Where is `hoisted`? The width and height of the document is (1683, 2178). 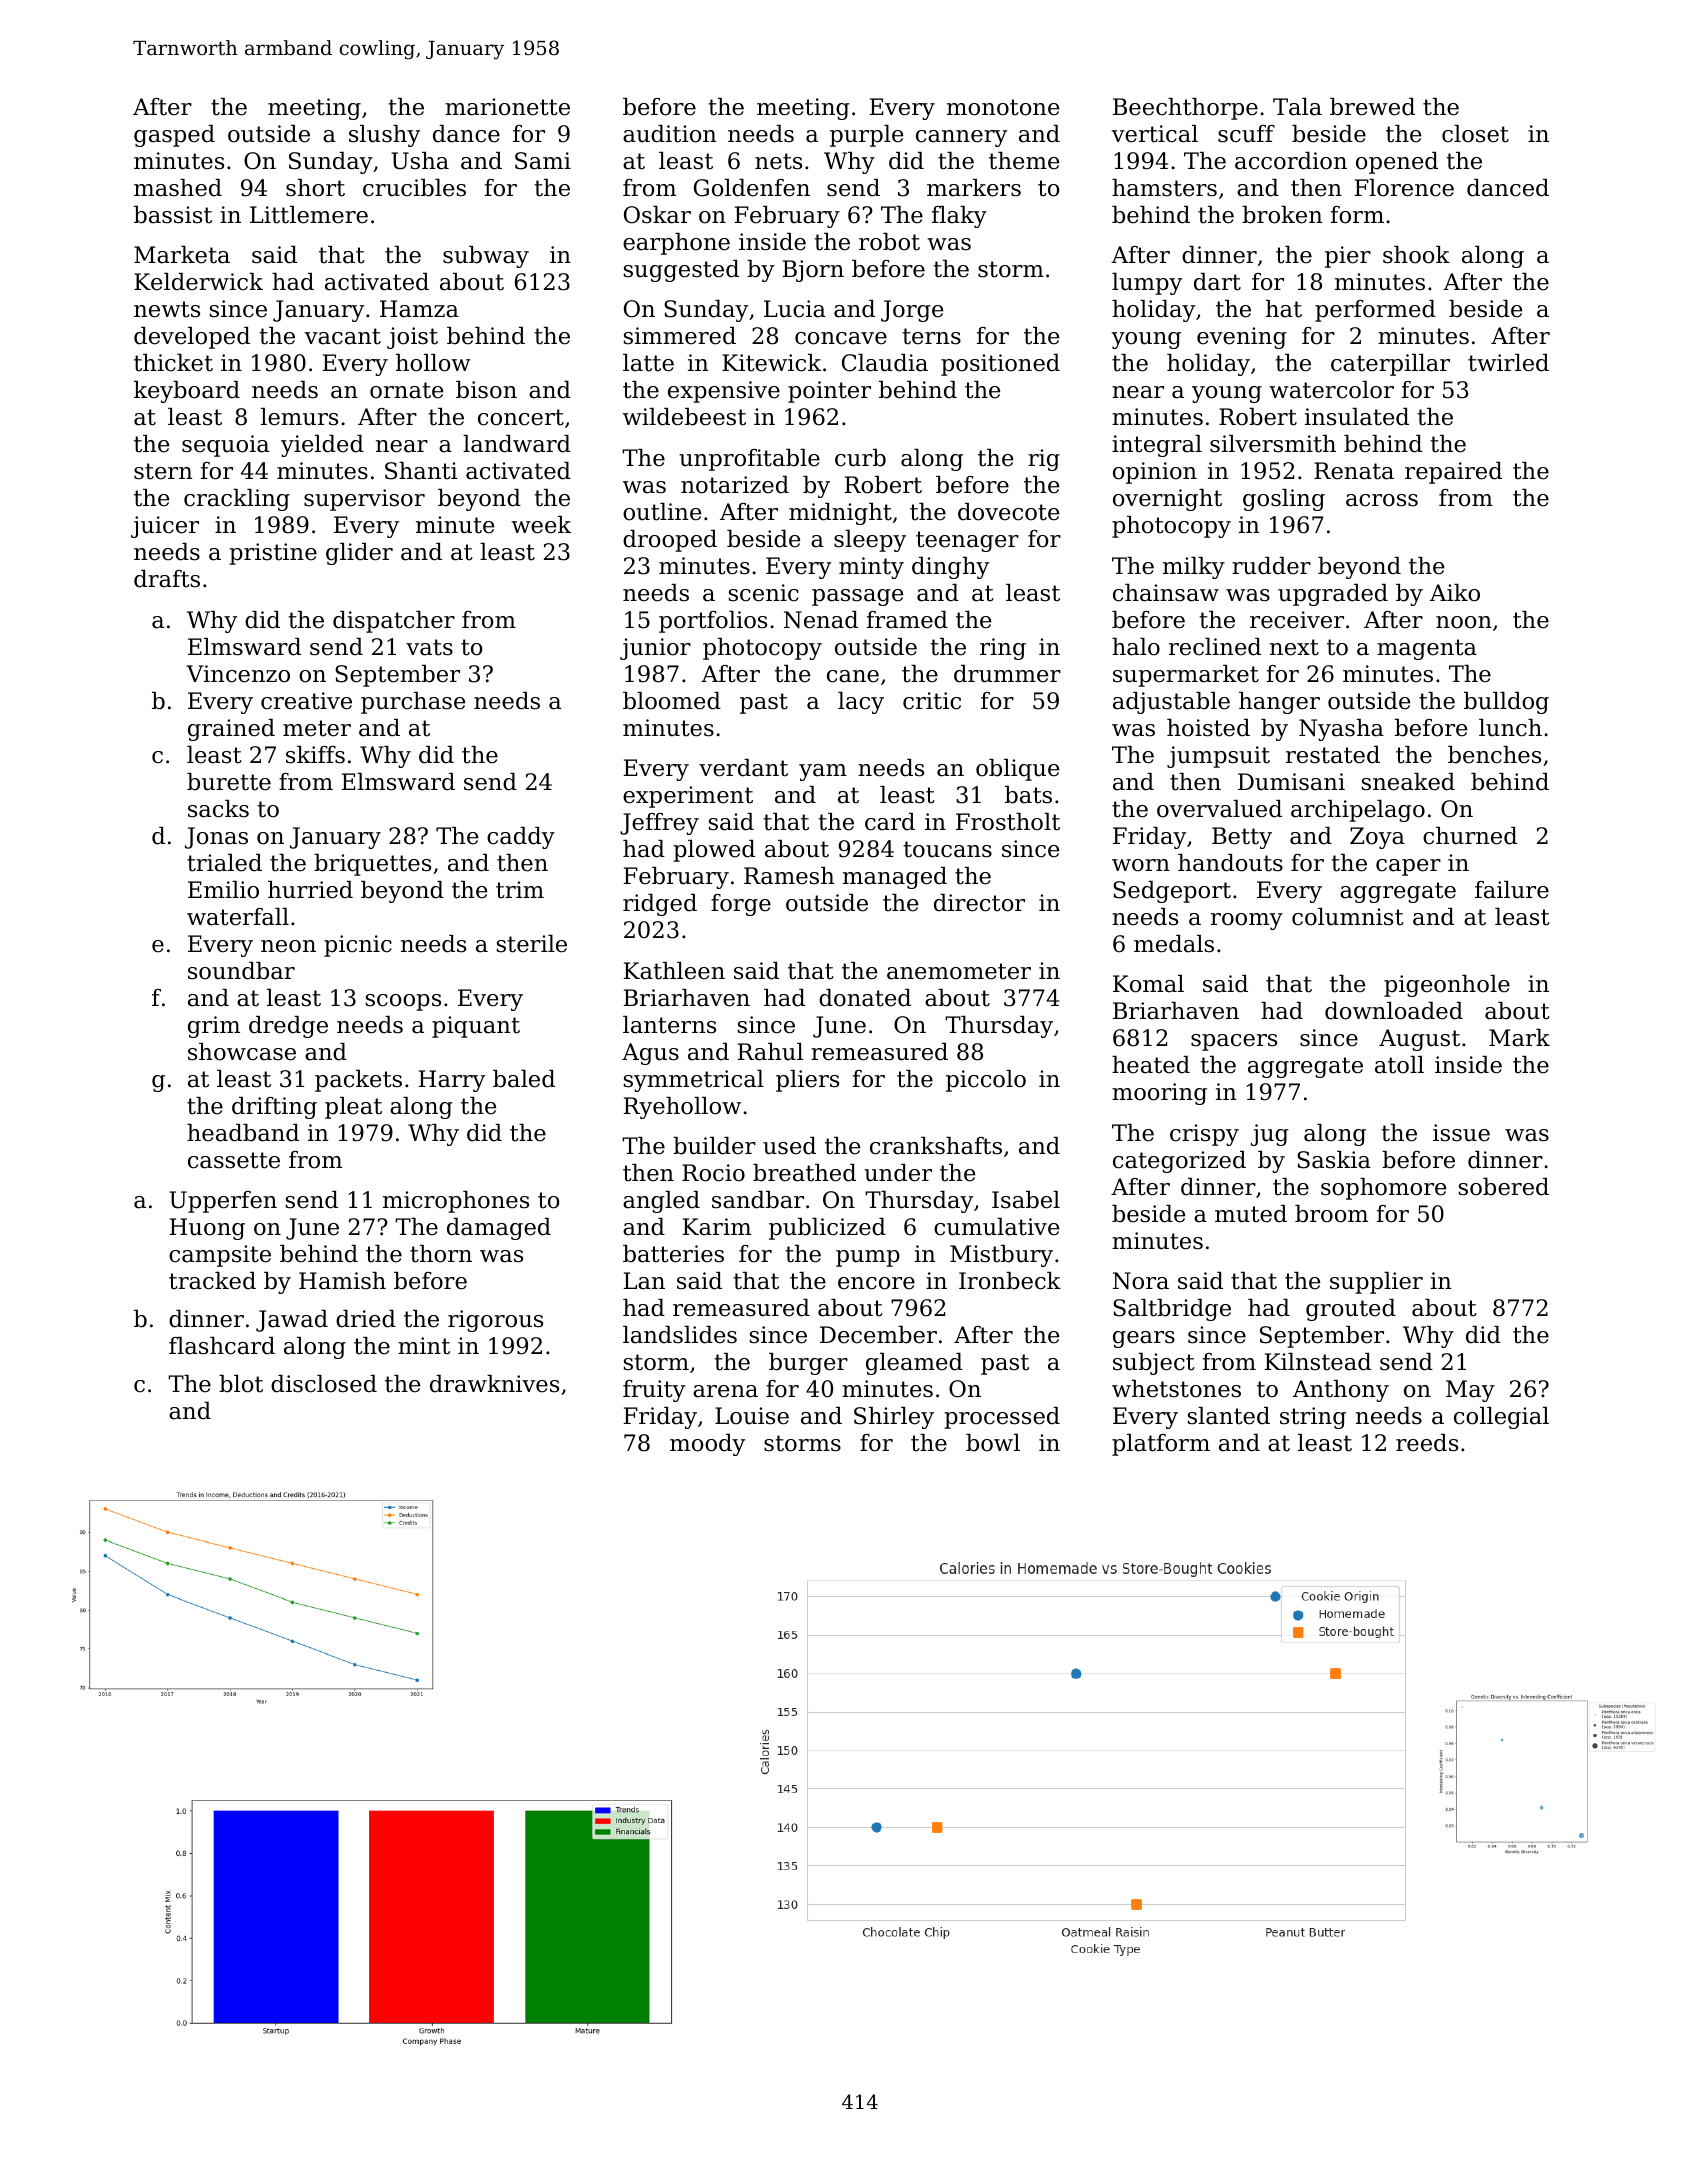 hoisted is located at coordinates (1208, 728).
